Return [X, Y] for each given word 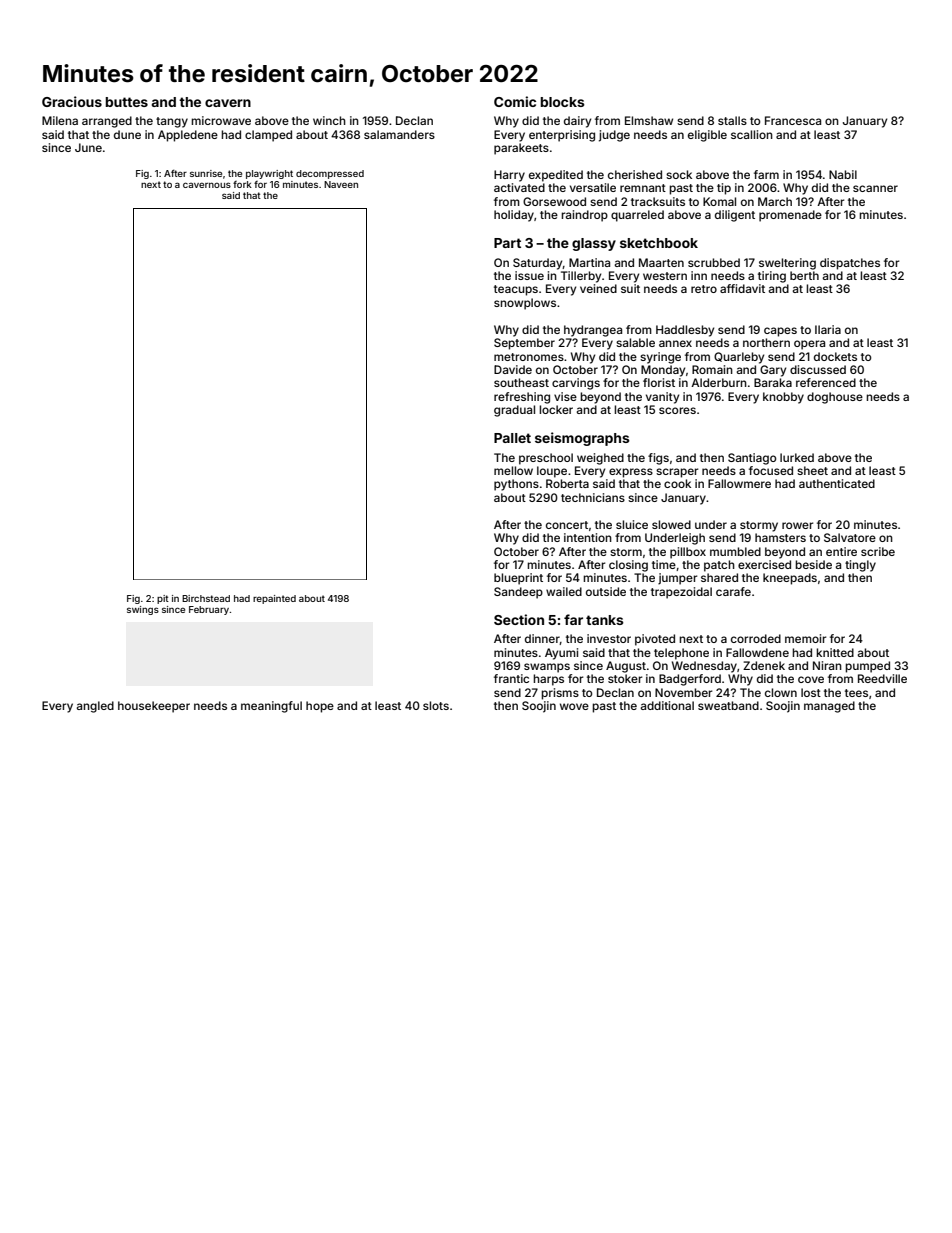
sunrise [206, 173]
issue [529, 275]
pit [163, 599]
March [775, 201]
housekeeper [154, 707]
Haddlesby [685, 331]
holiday [514, 216]
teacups [516, 290]
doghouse [835, 398]
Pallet [512, 438]
